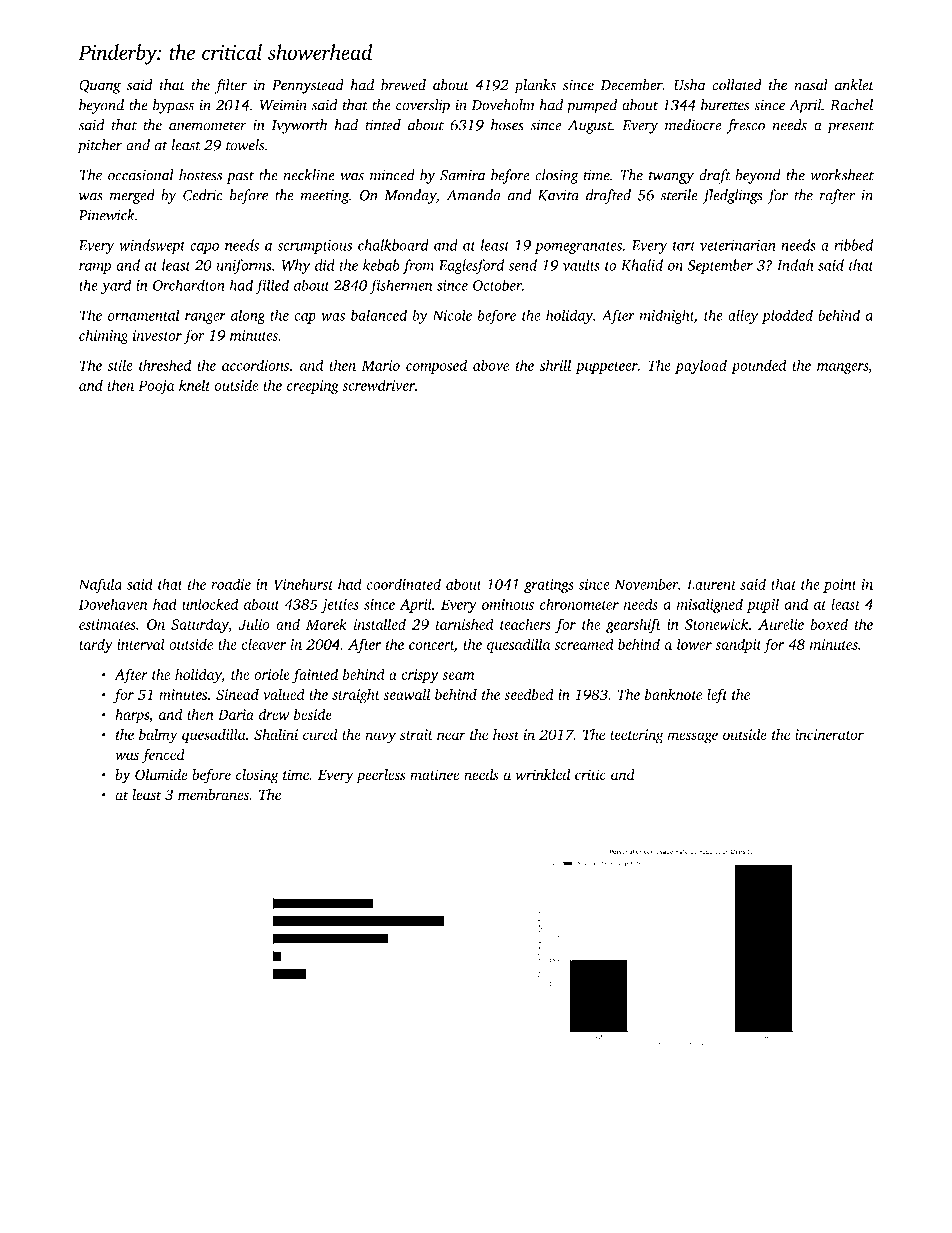  Describe the element at coordinates (99, 146) in the screenshot. I see `pitcher` at that location.
